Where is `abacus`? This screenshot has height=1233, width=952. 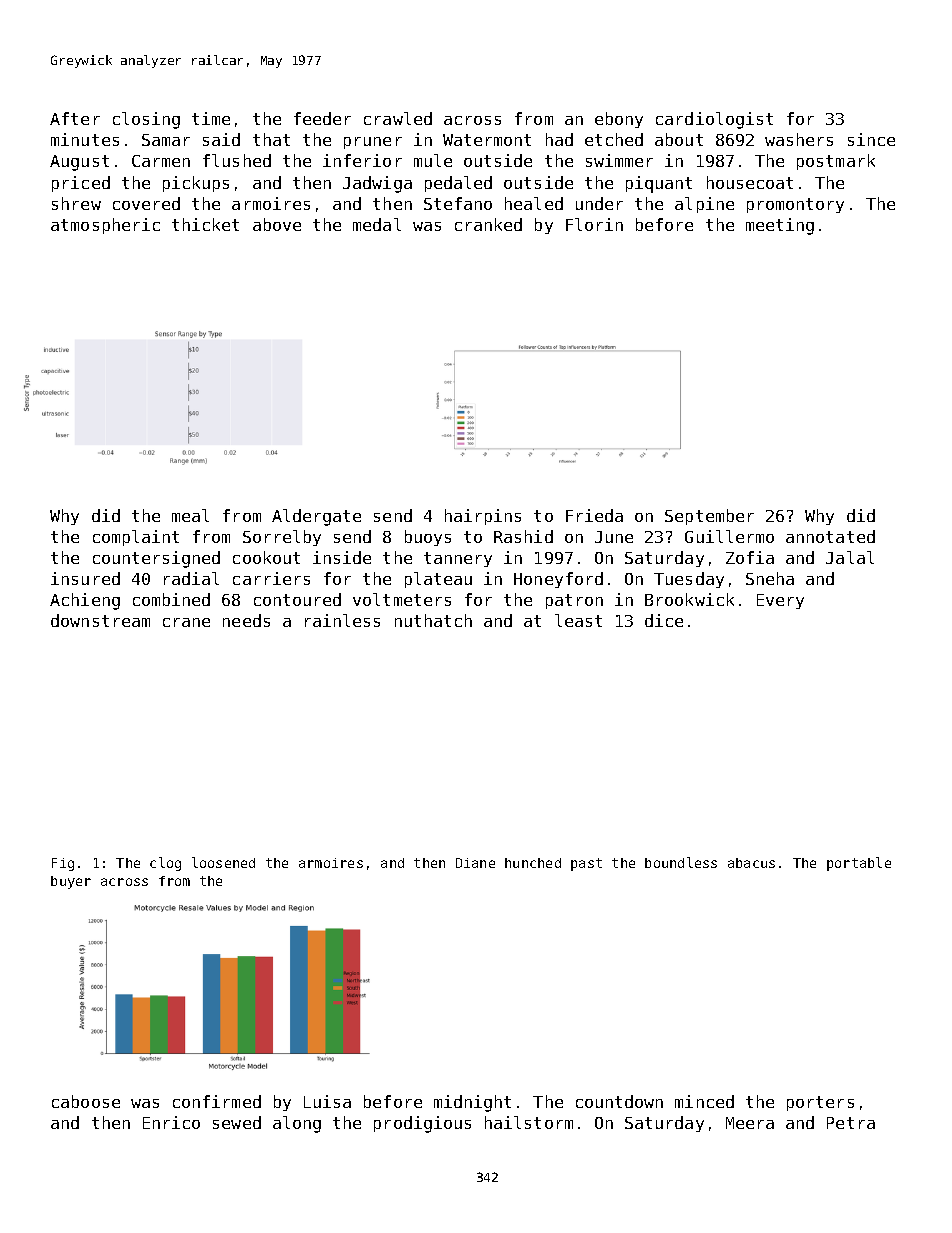 abacus is located at coordinates (751, 863).
